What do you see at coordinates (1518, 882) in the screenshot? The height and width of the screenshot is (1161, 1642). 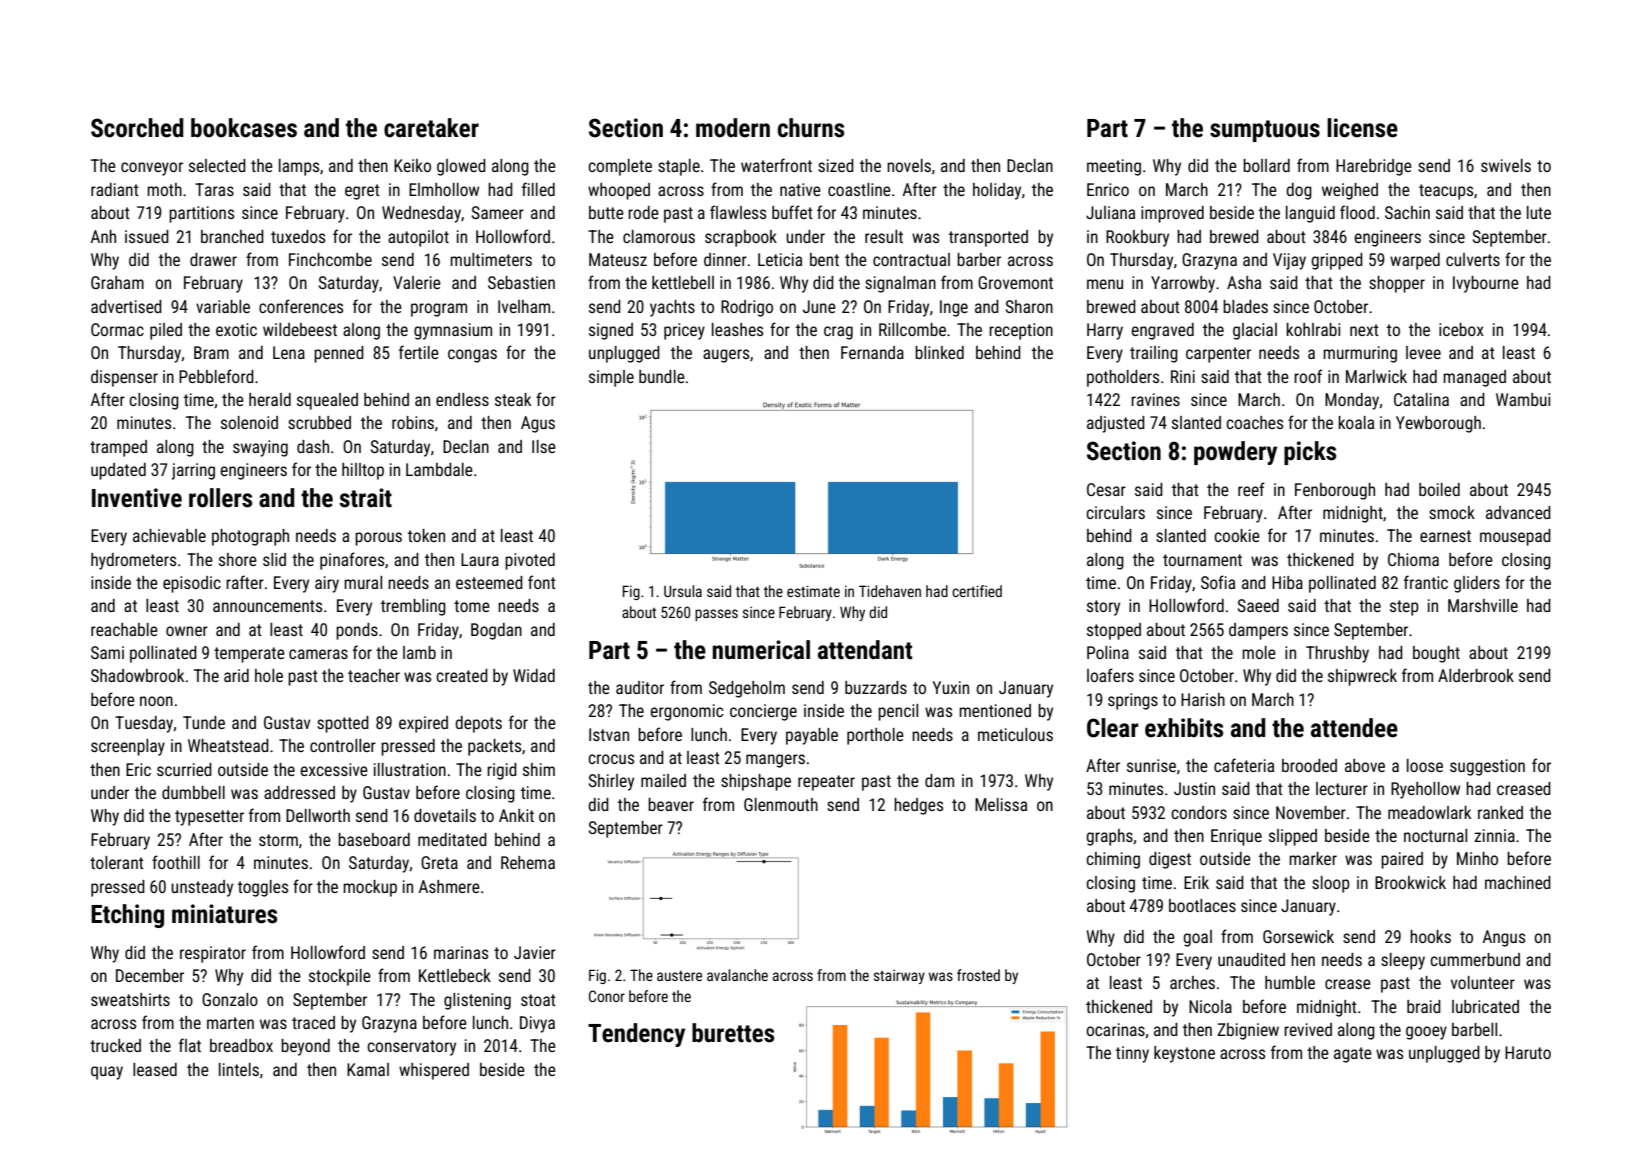 I see `machined` at bounding box center [1518, 882].
